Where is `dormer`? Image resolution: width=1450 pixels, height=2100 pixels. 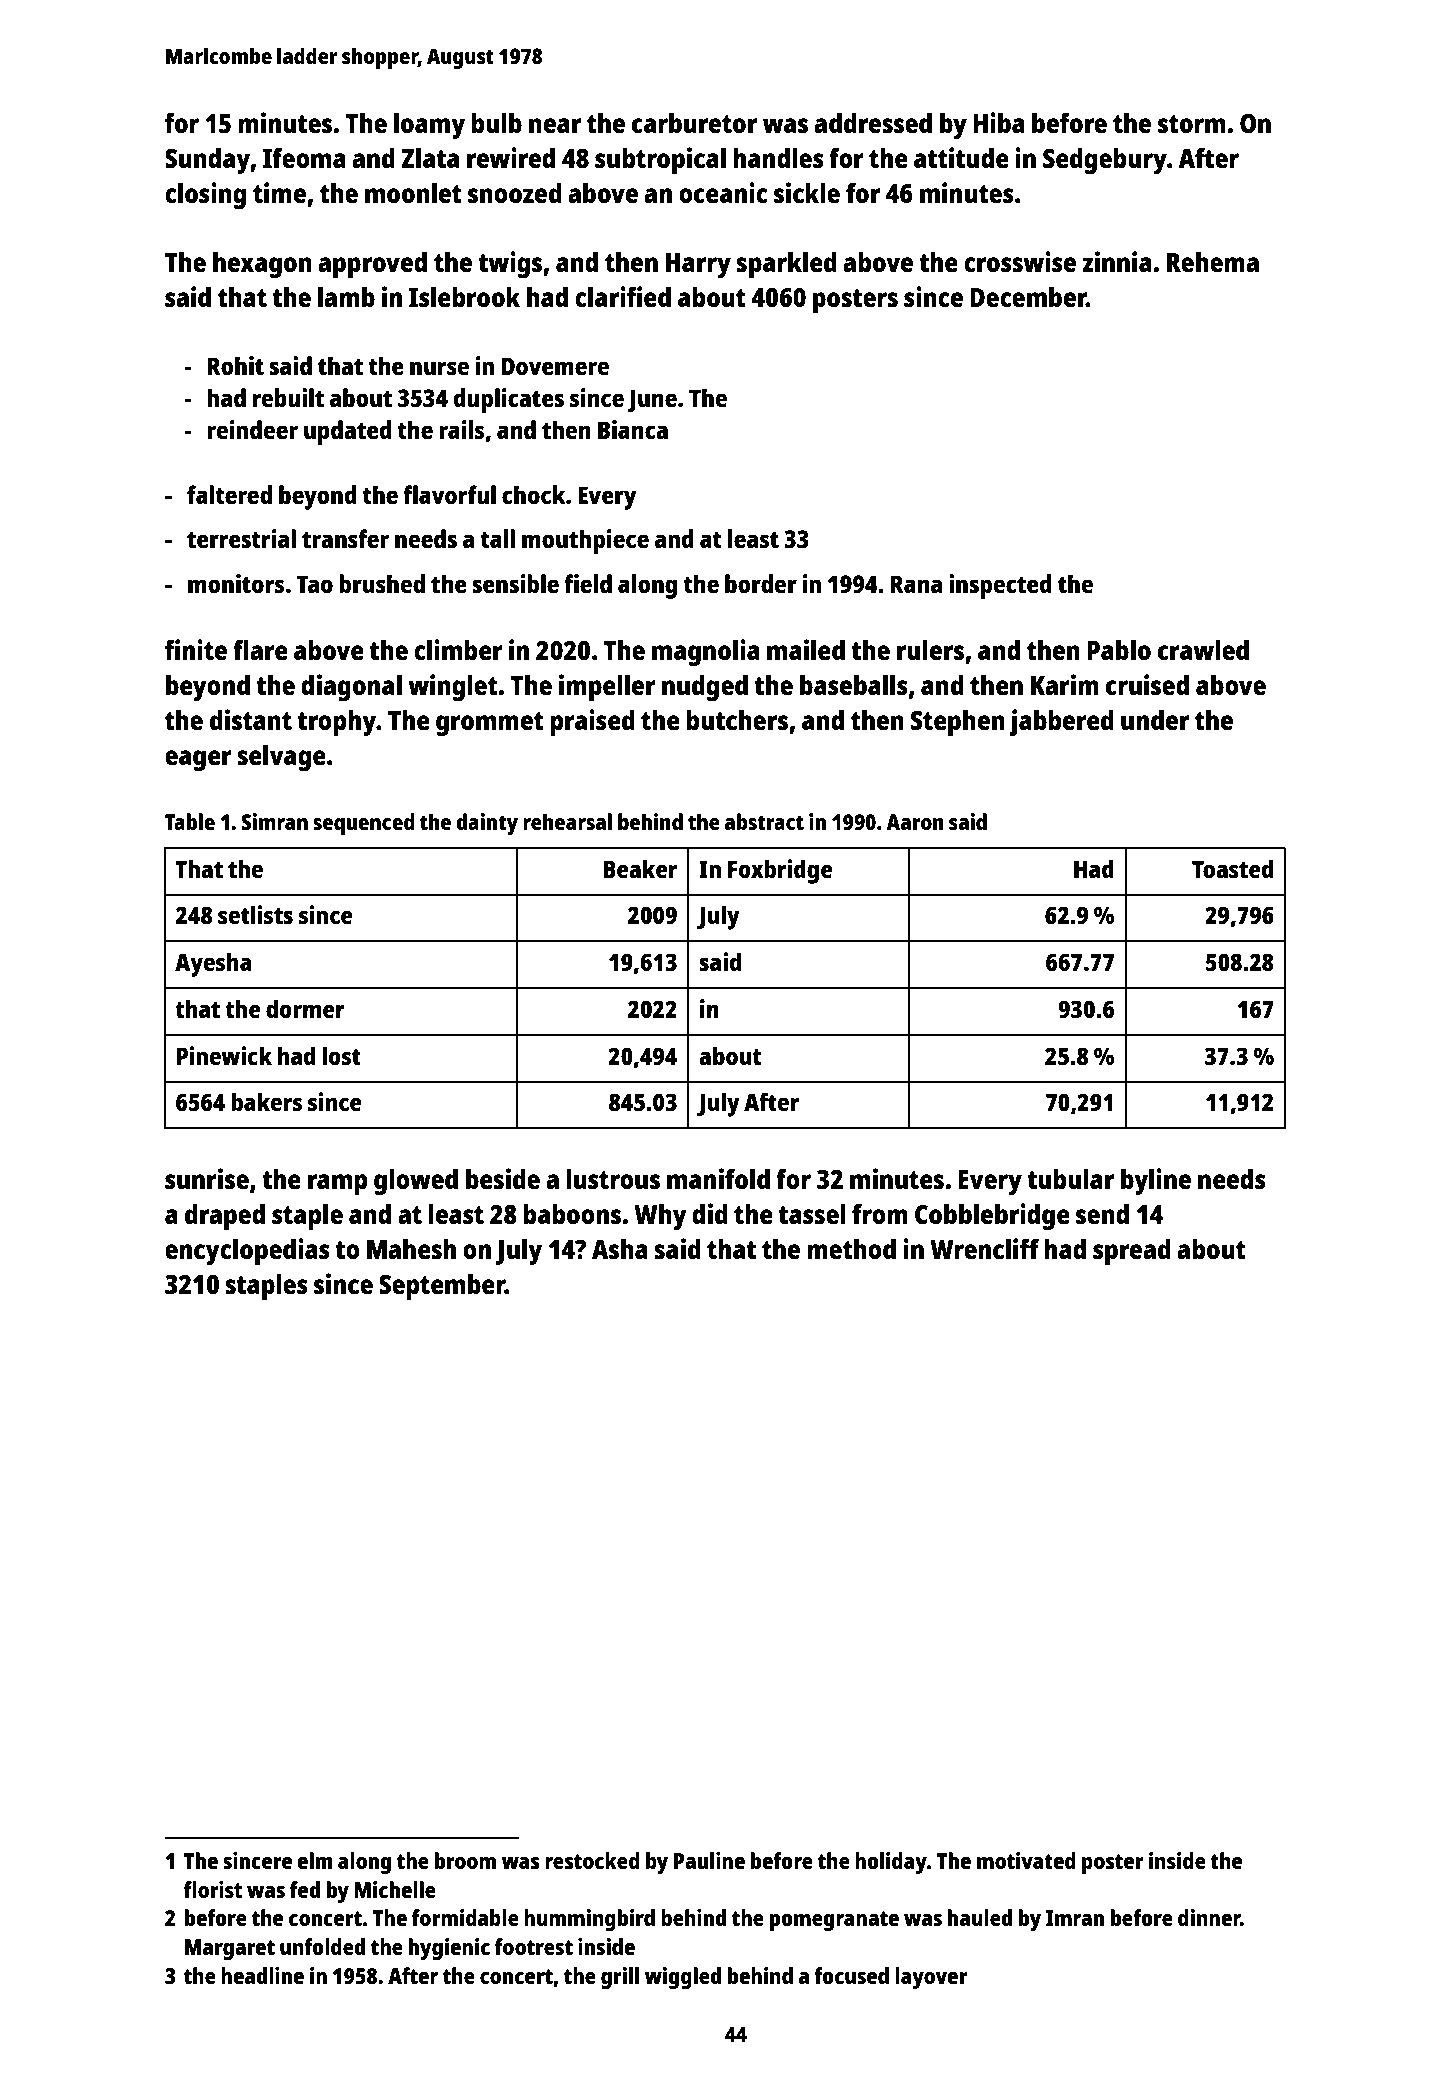 dormer is located at coordinates (305, 1008).
